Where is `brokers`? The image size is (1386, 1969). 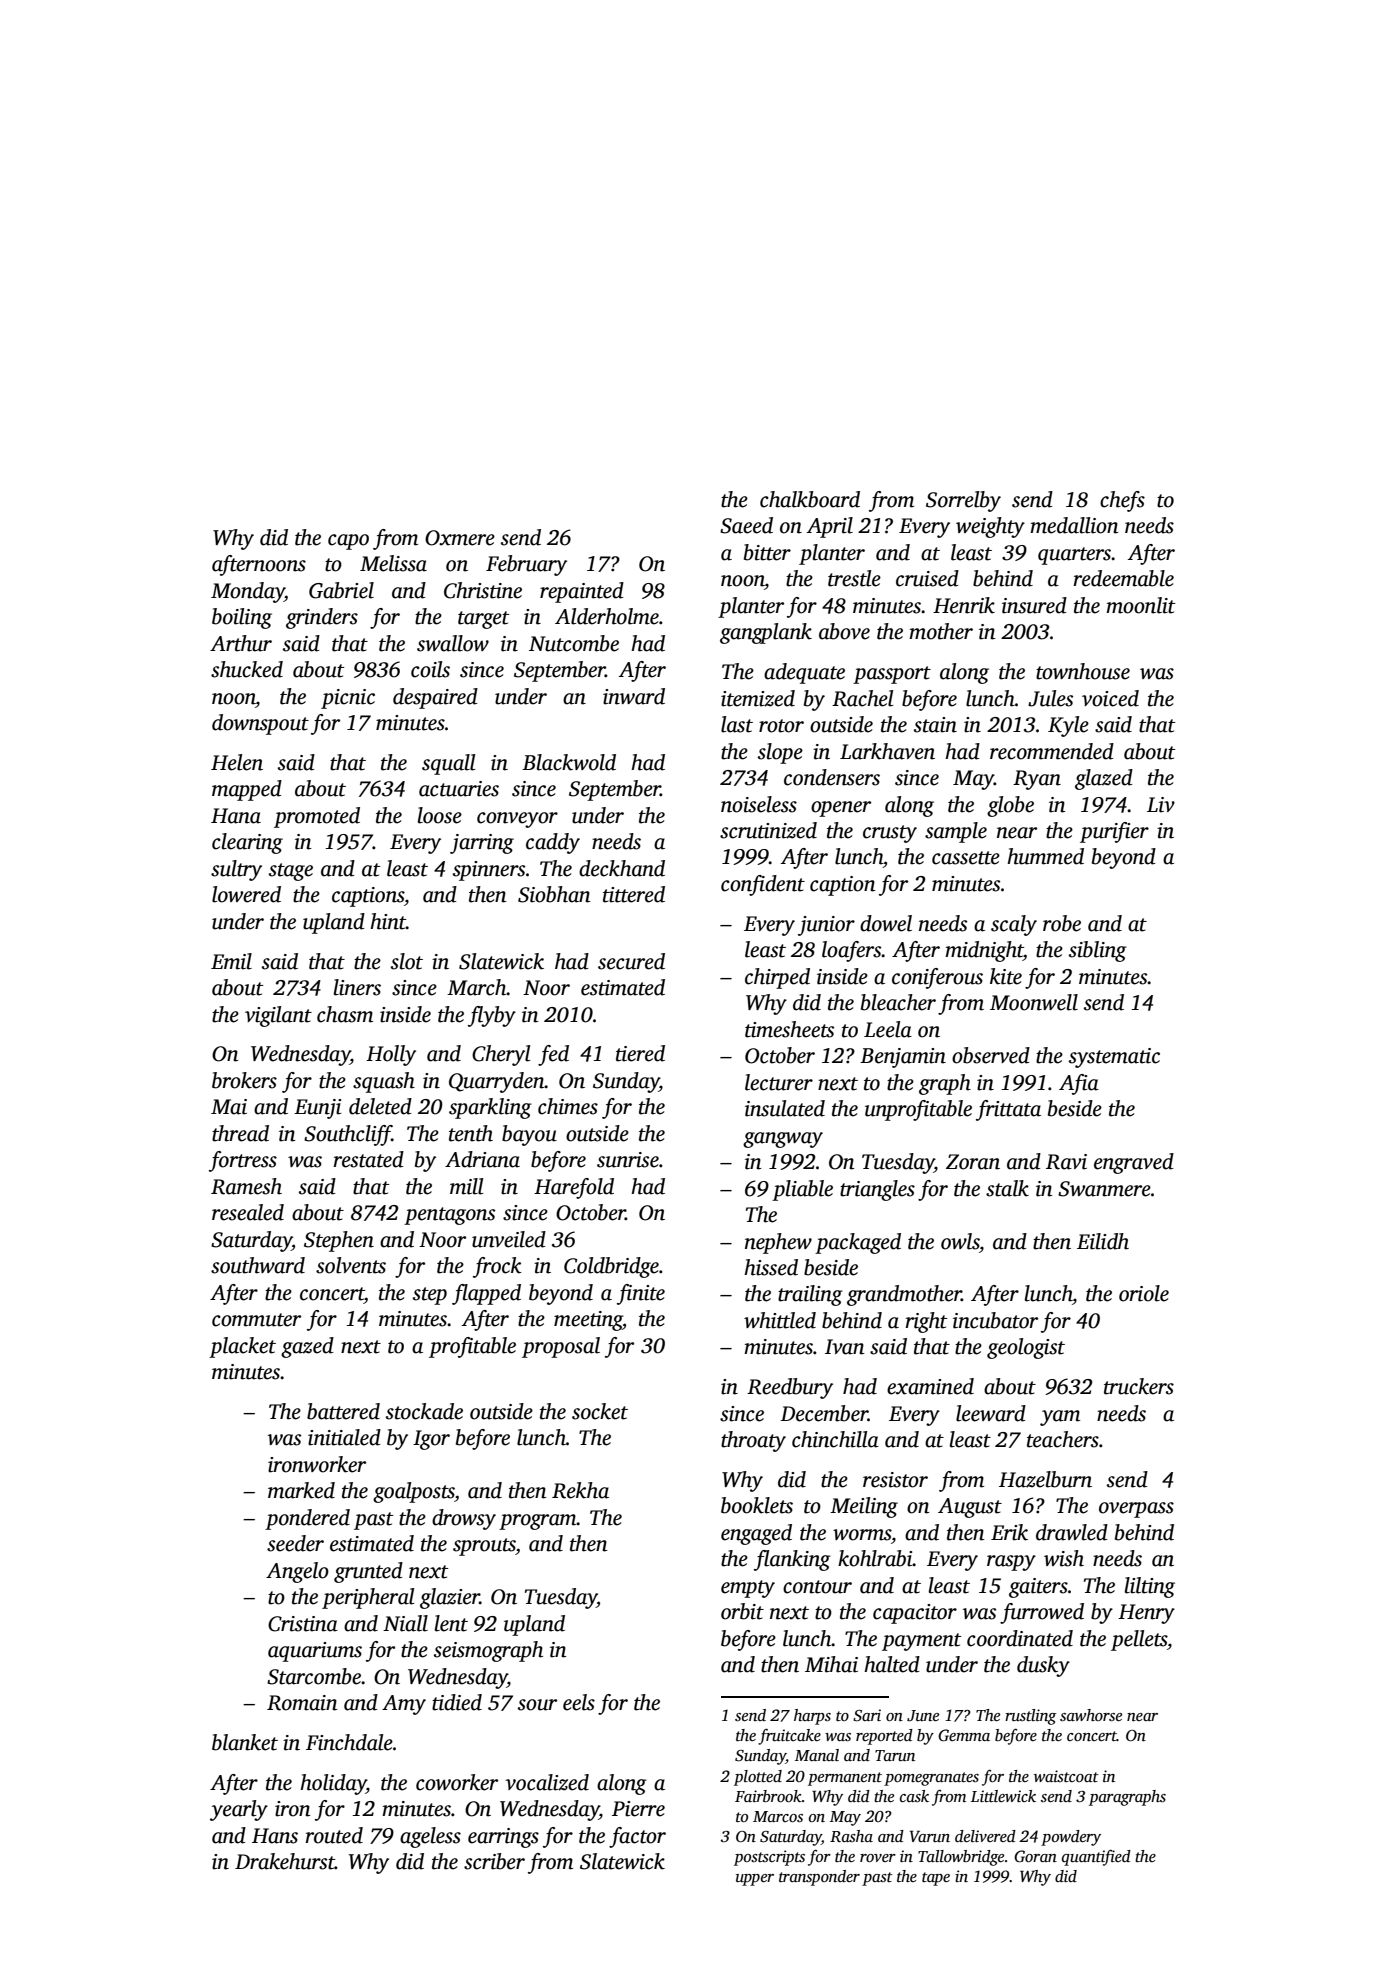
brokers is located at coordinates (244, 1080).
